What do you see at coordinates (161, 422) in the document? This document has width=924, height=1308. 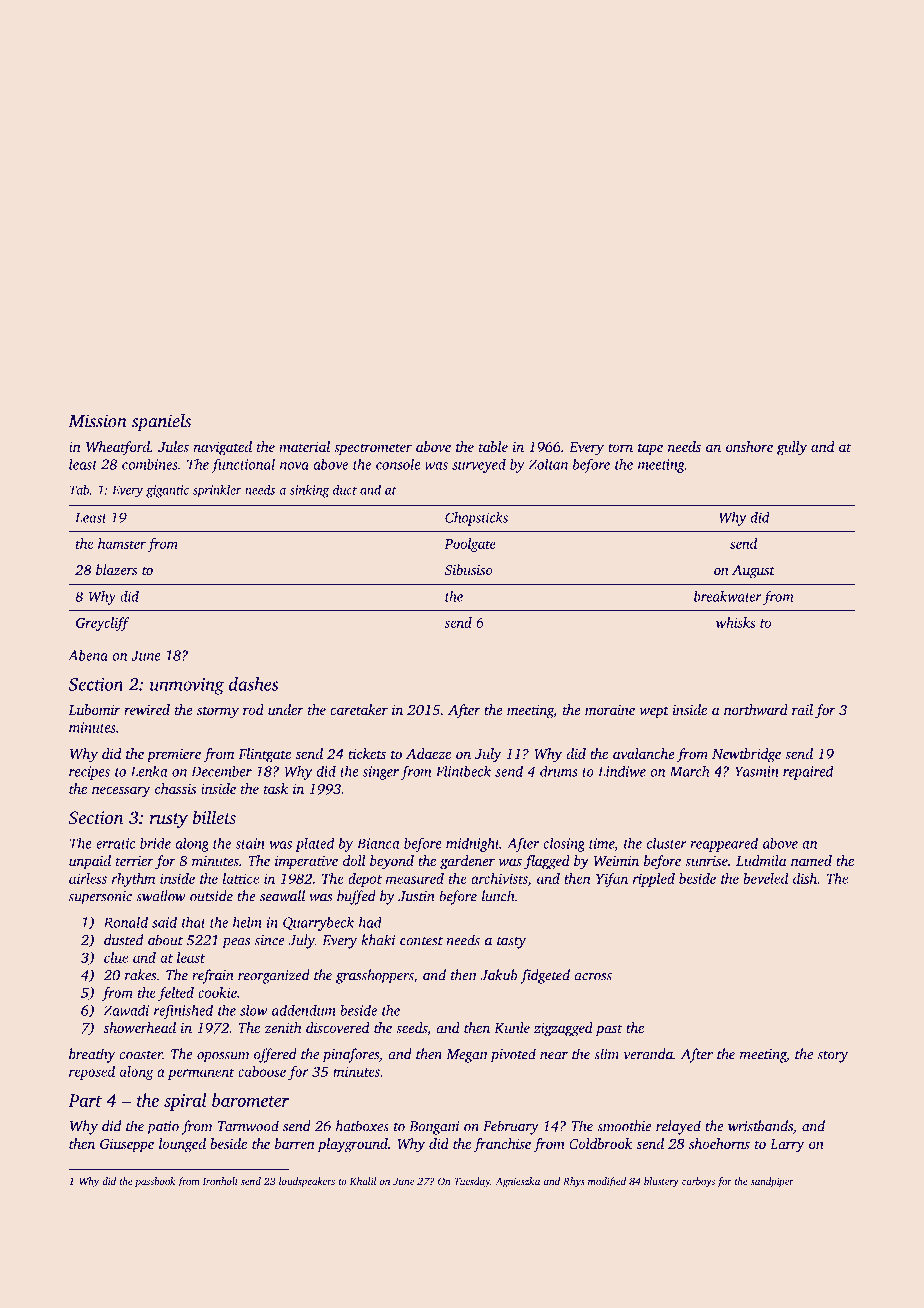 I see `spaniels` at bounding box center [161, 422].
